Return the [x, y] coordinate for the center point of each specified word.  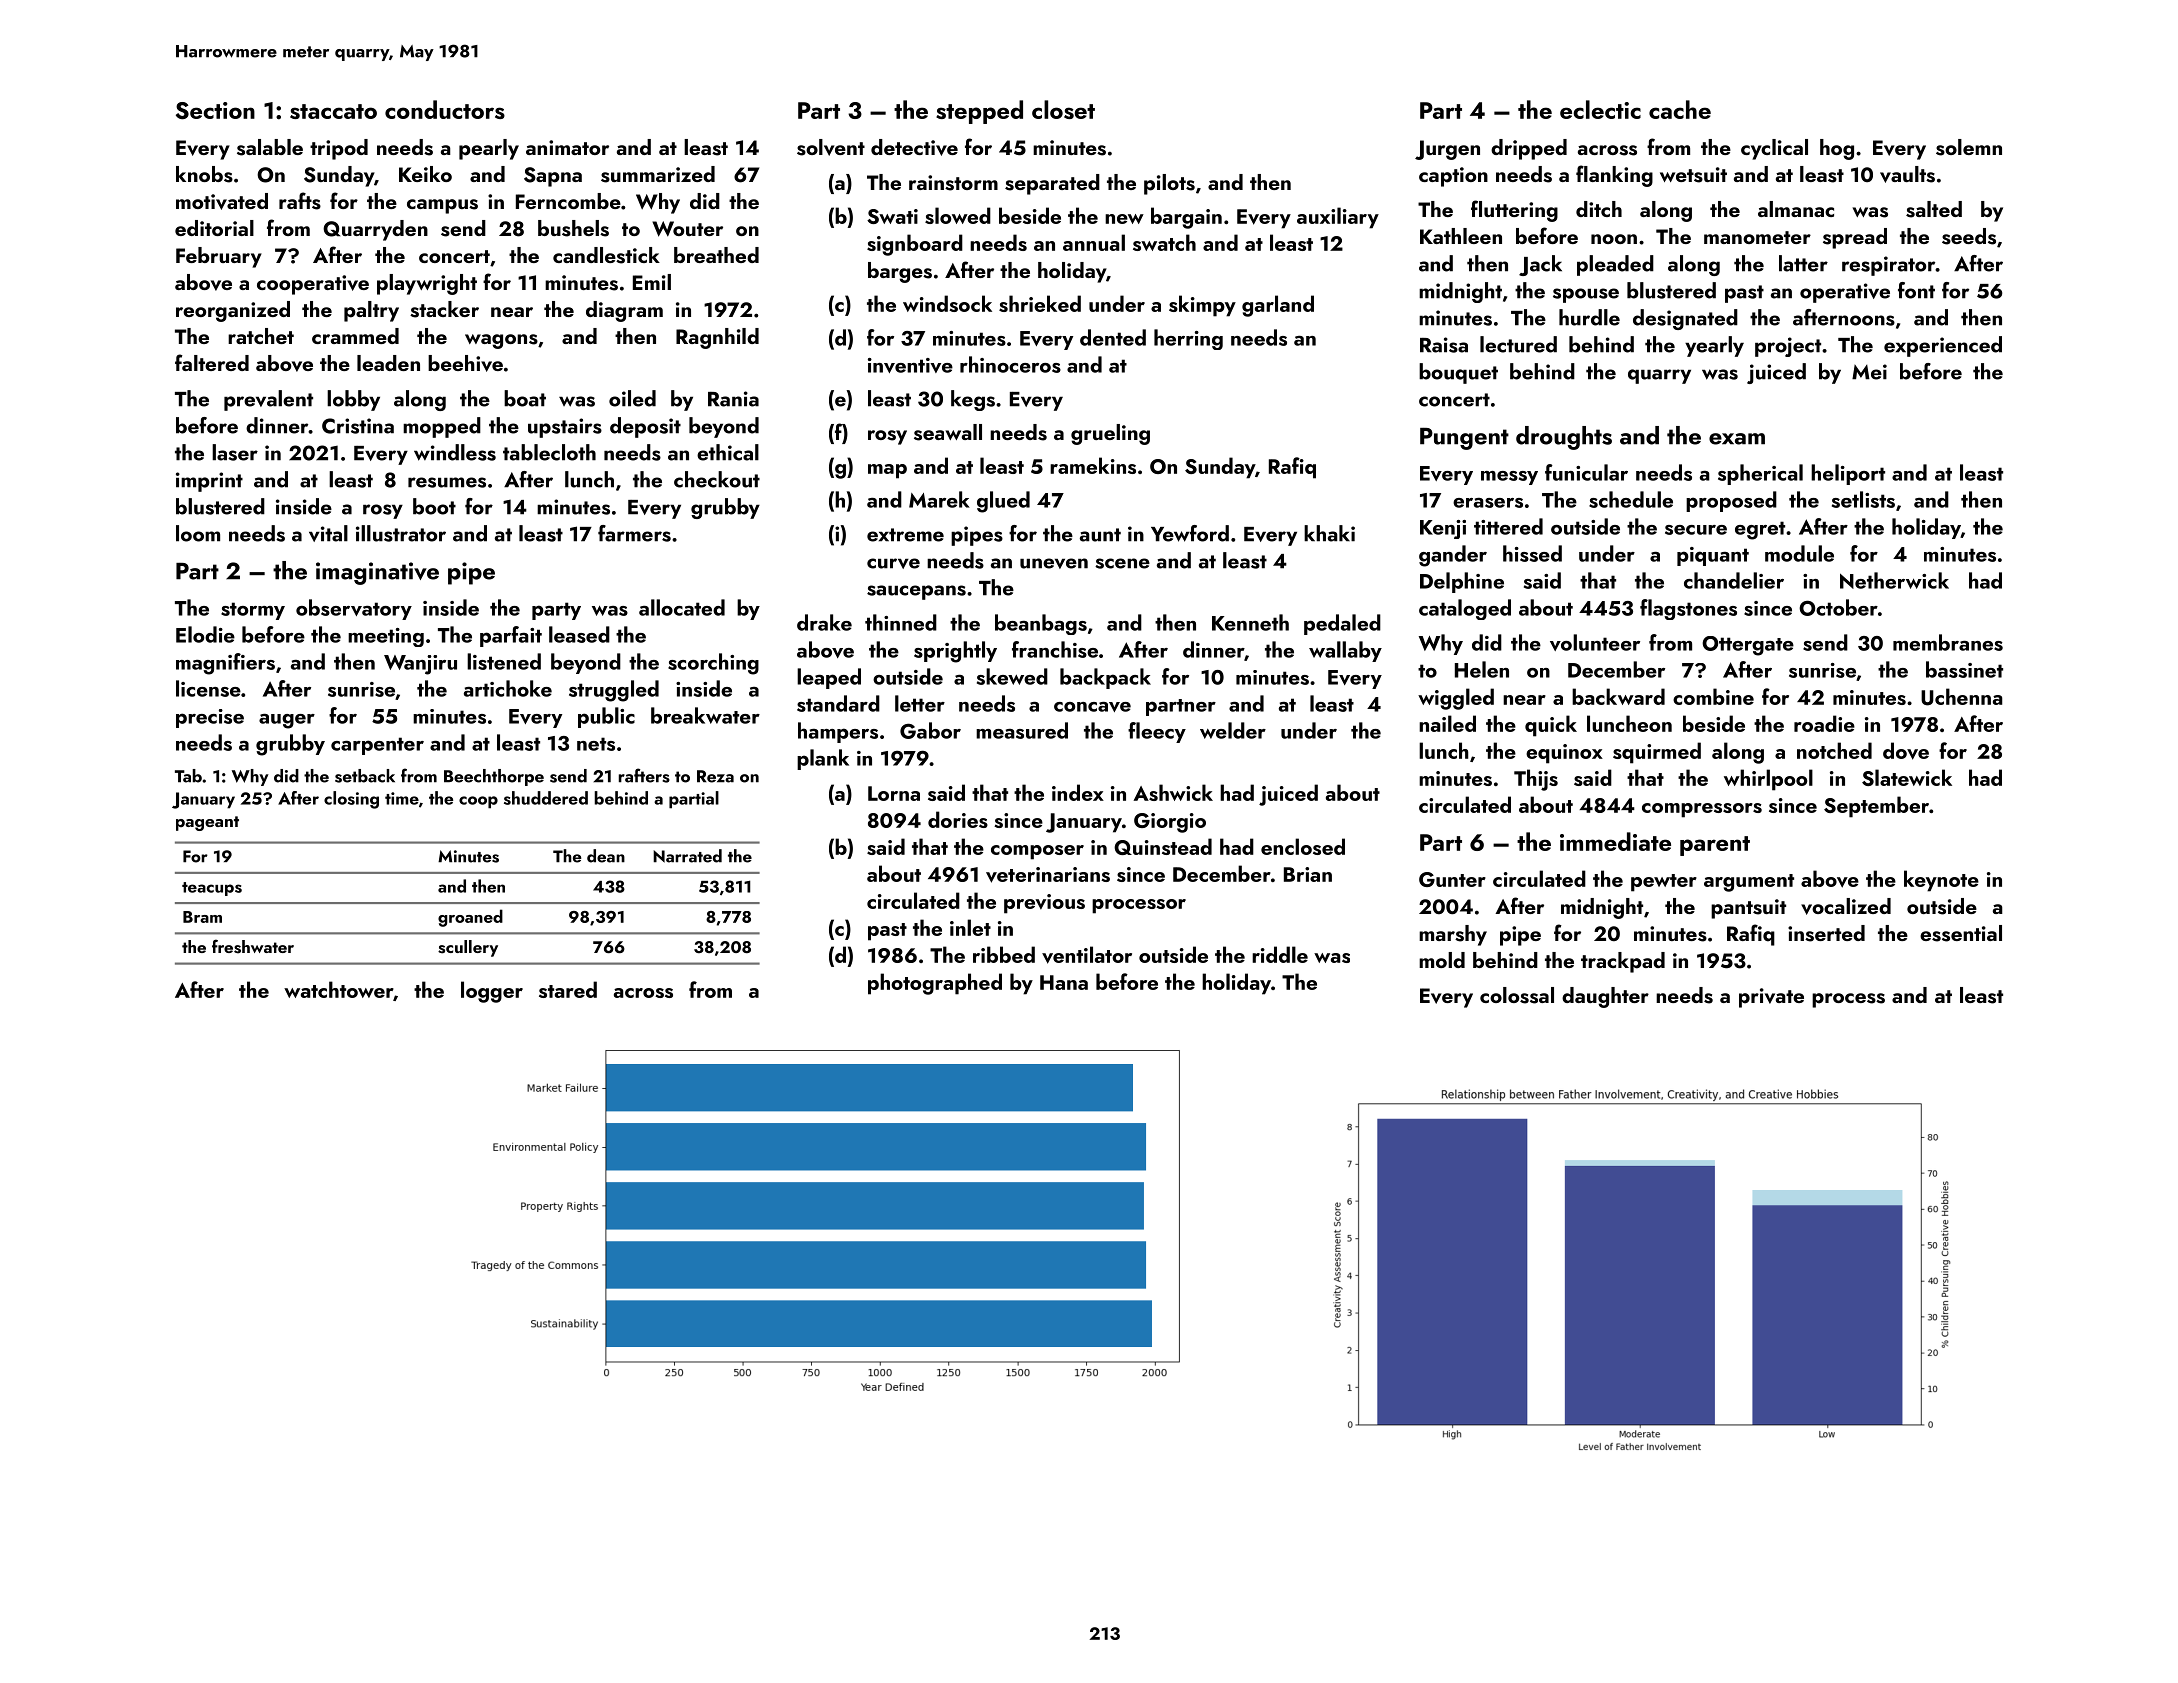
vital [328, 533]
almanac [1796, 209]
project [1788, 347]
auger [287, 721]
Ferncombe [568, 201]
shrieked [1040, 303]
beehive [465, 363]
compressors [1702, 810]
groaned [470, 918]
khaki [1329, 533]
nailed [1447, 723]
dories [958, 819]
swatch [1164, 242]
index [1078, 792]
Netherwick [1894, 580]
